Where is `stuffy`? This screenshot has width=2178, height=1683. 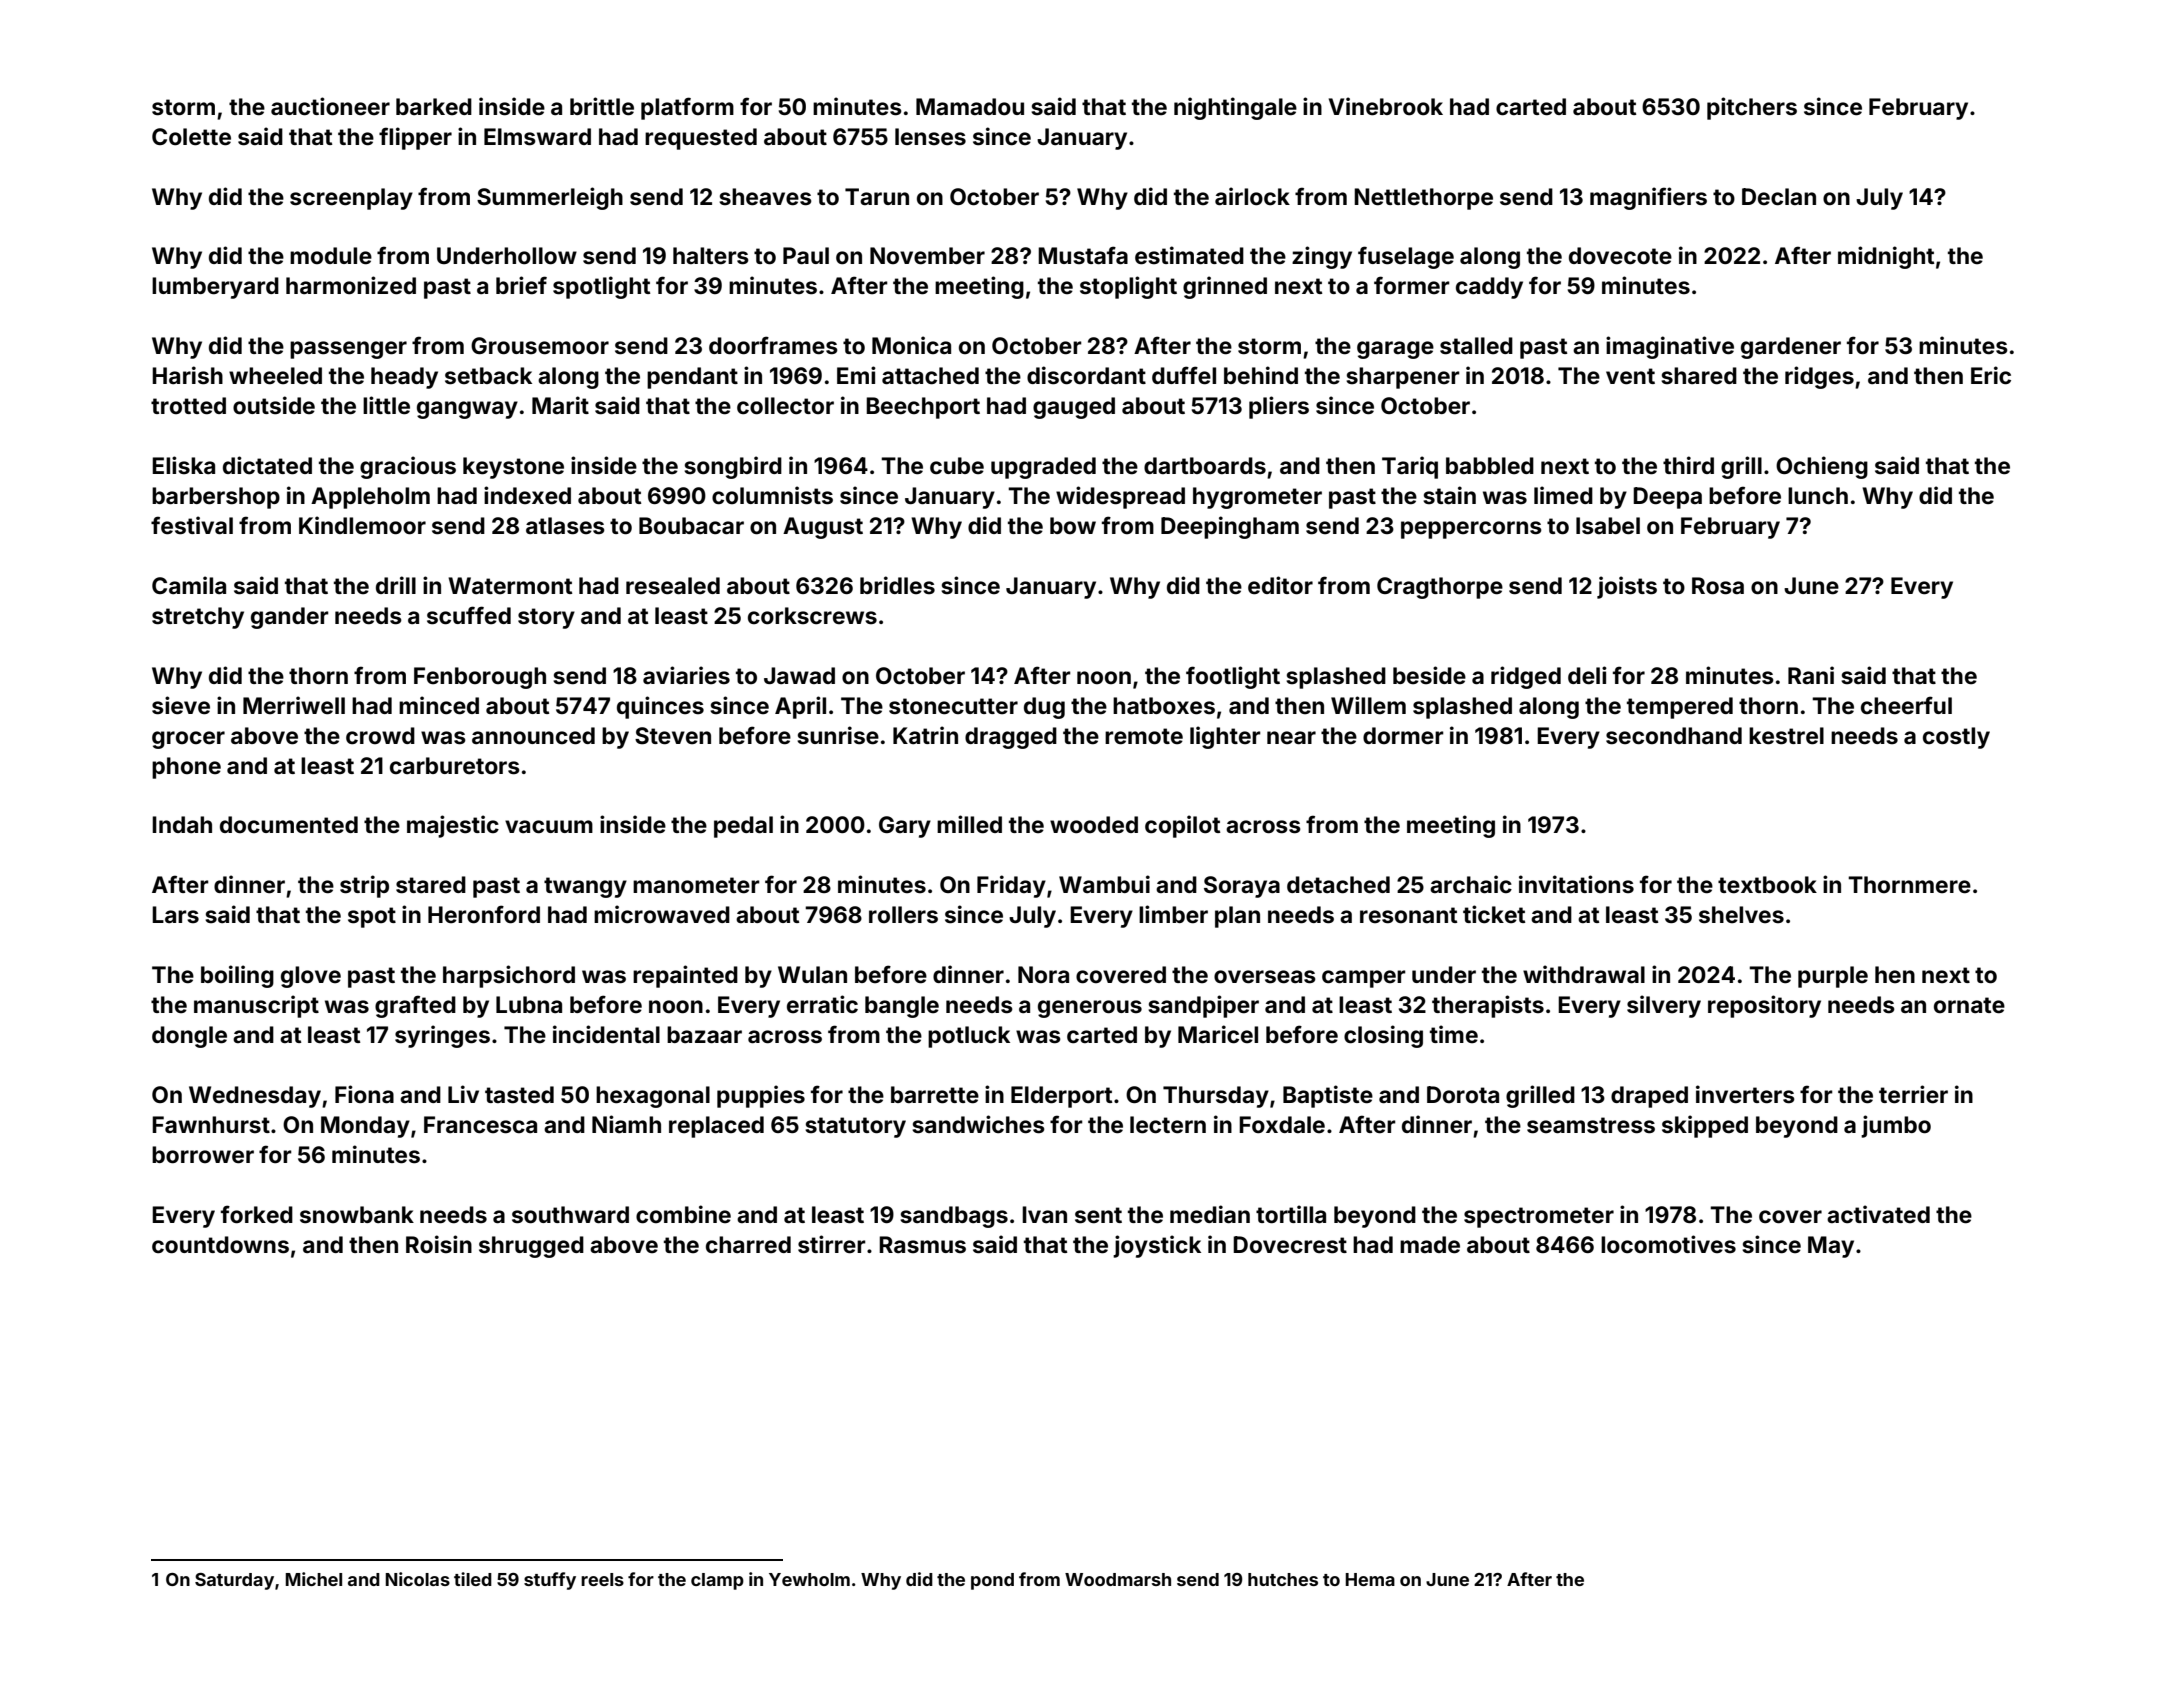 stuffy is located at coordinates (550, 1581).
